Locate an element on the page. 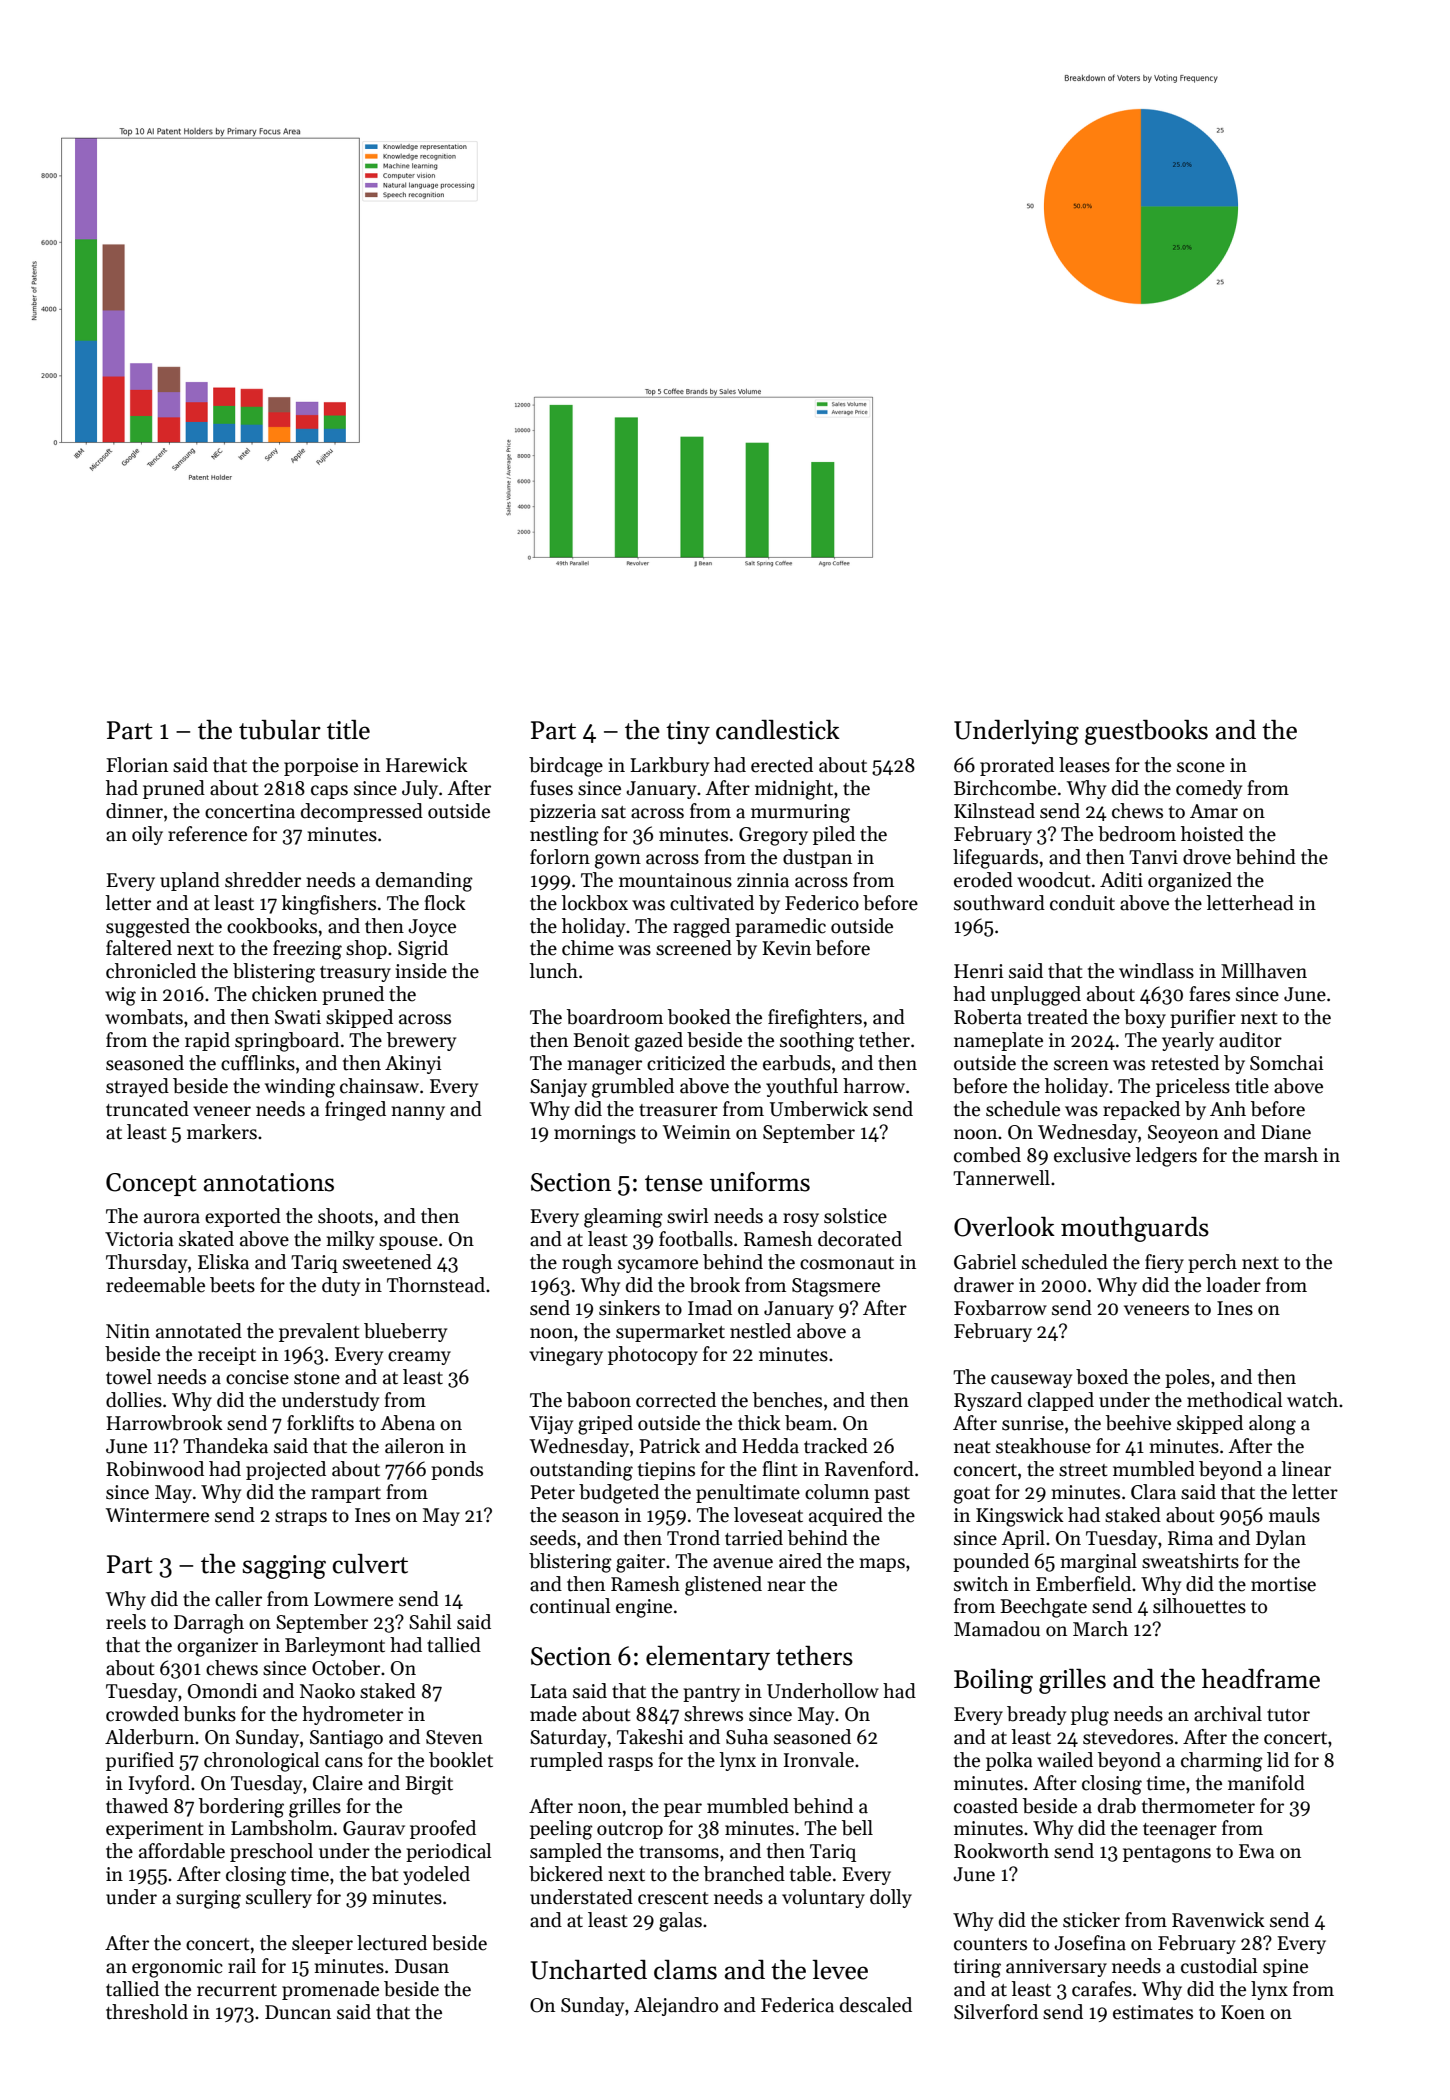  shoots is located at coordinates (345, 1216).
